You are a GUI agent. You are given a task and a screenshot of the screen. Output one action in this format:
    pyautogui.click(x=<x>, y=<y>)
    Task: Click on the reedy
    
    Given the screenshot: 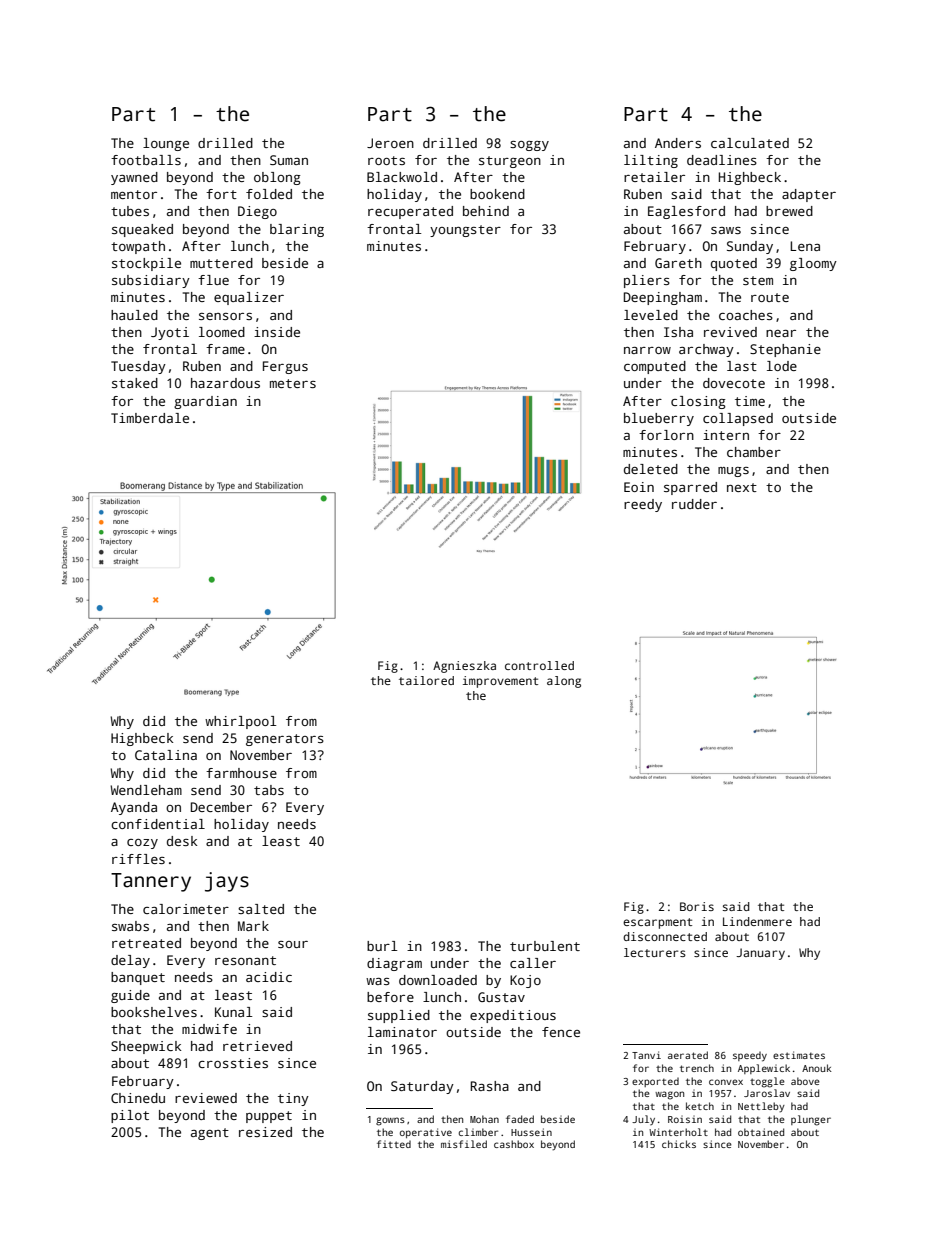 What is the action you would take?
    pyautogui.click(x=643, y=505)
